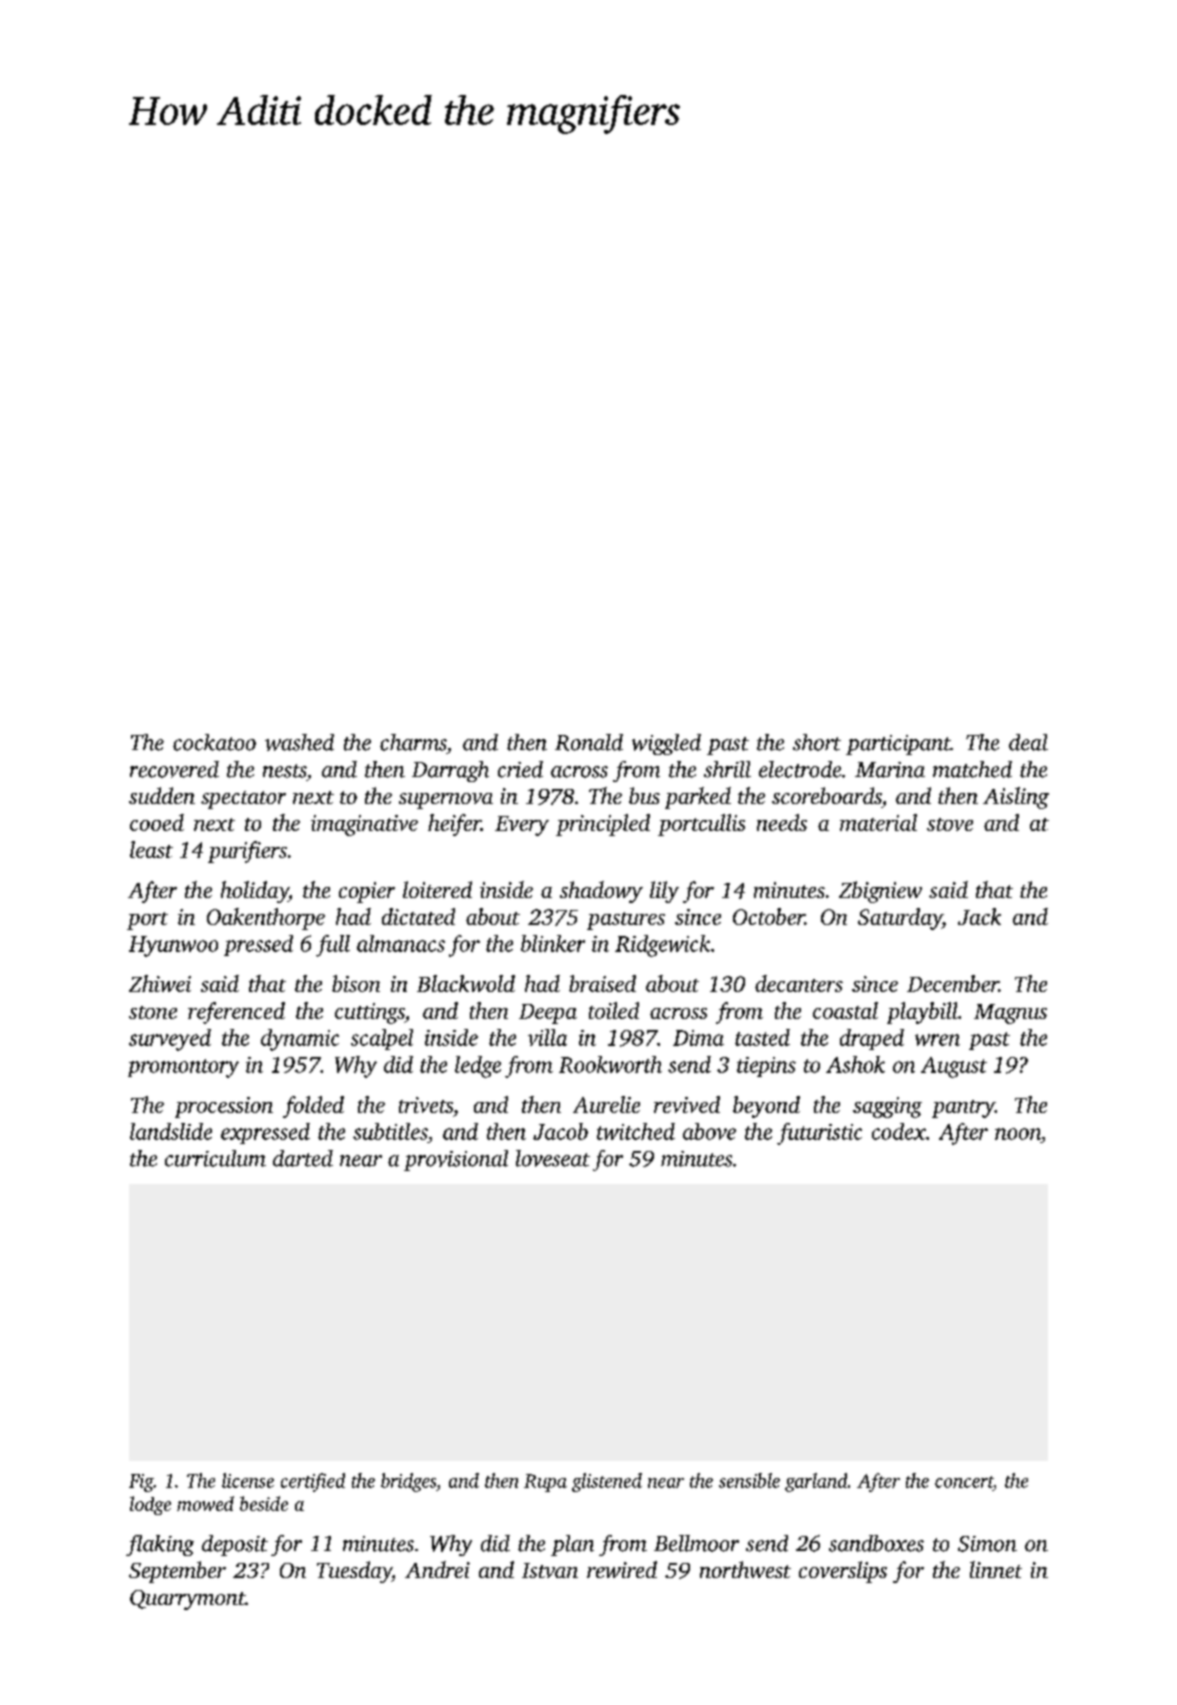 This screenshot has height=1705, width=1177. Describe the element at coordinates (153, 1012) in the screenshot. I see `stone` at that location.
